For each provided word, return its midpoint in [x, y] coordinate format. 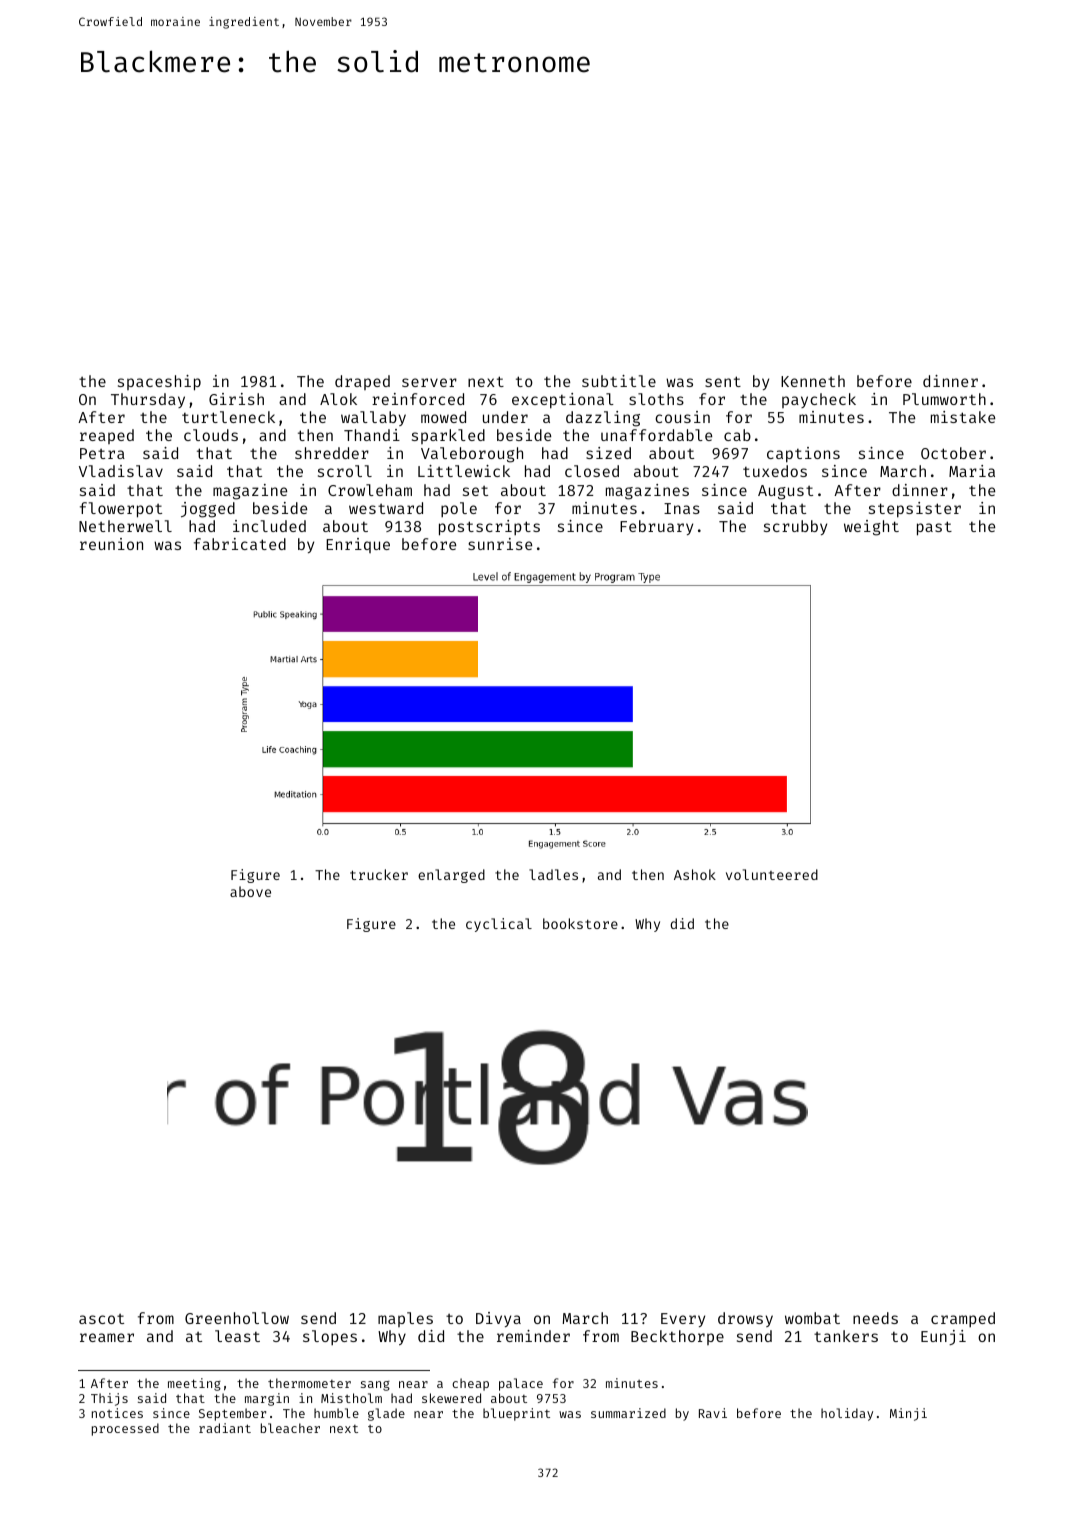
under [505, 417]
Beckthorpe [677, 1337]
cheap [470, 1384]
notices [117, 1413]
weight [871, 528]
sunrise [500, 544]
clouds [211, 435]
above [250, 891]
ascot [101, 1319]
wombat [812, 1318]
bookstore [580, 923]
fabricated [240, 544]
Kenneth [813, 381]
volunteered [772, 874]
